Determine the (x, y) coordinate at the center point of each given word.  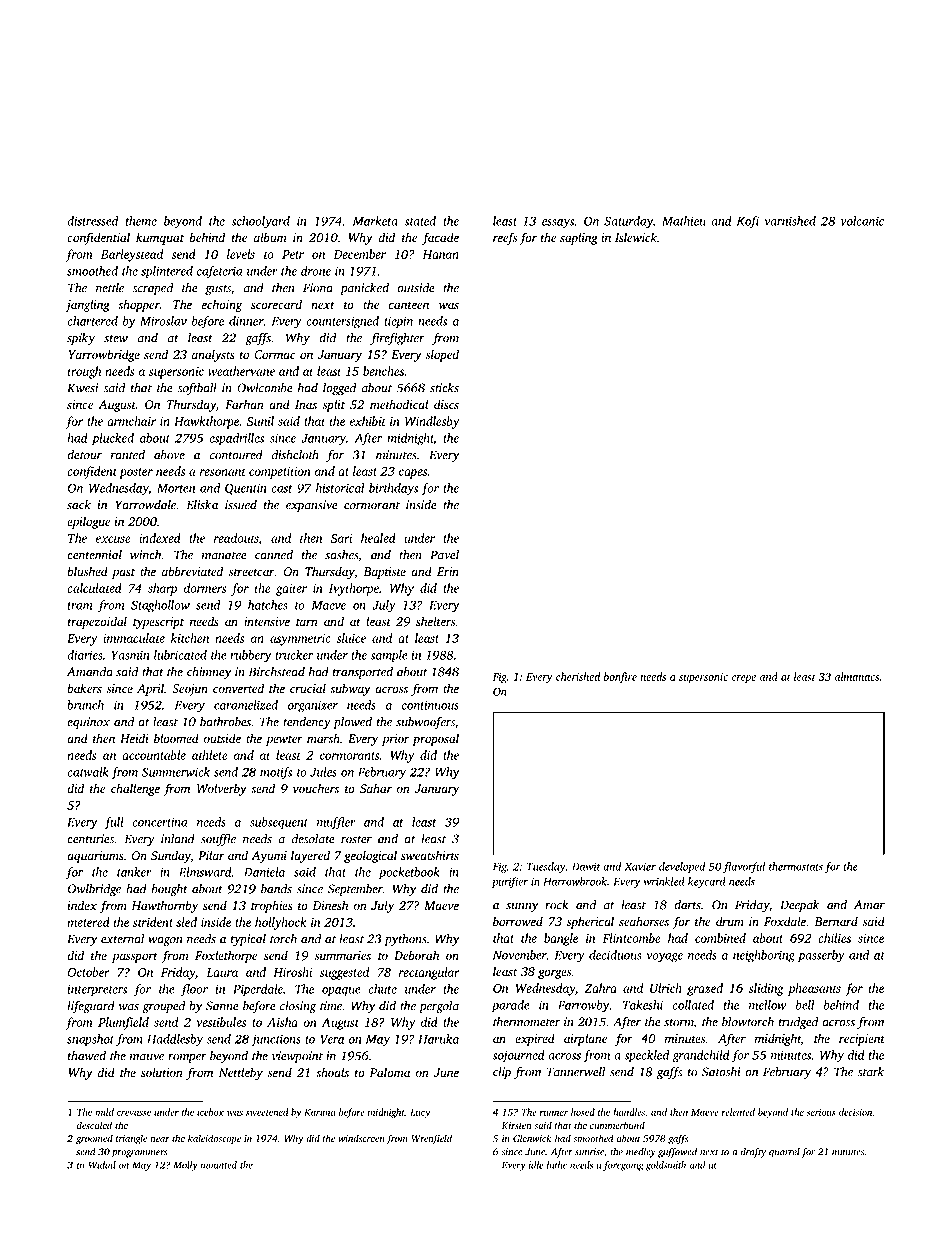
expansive (312, 506)
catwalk (88, 772)
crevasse (134, 1113)
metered (88, 922)
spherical (590, 922)
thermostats (796, 866)
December (360, 254)
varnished (790, 221)
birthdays (393, 489)
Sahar (376, 788)
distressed (92, 221)
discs (446, 404)
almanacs (857, 676)
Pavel (444, 555)
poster (136, 473)
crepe (744, 679)
